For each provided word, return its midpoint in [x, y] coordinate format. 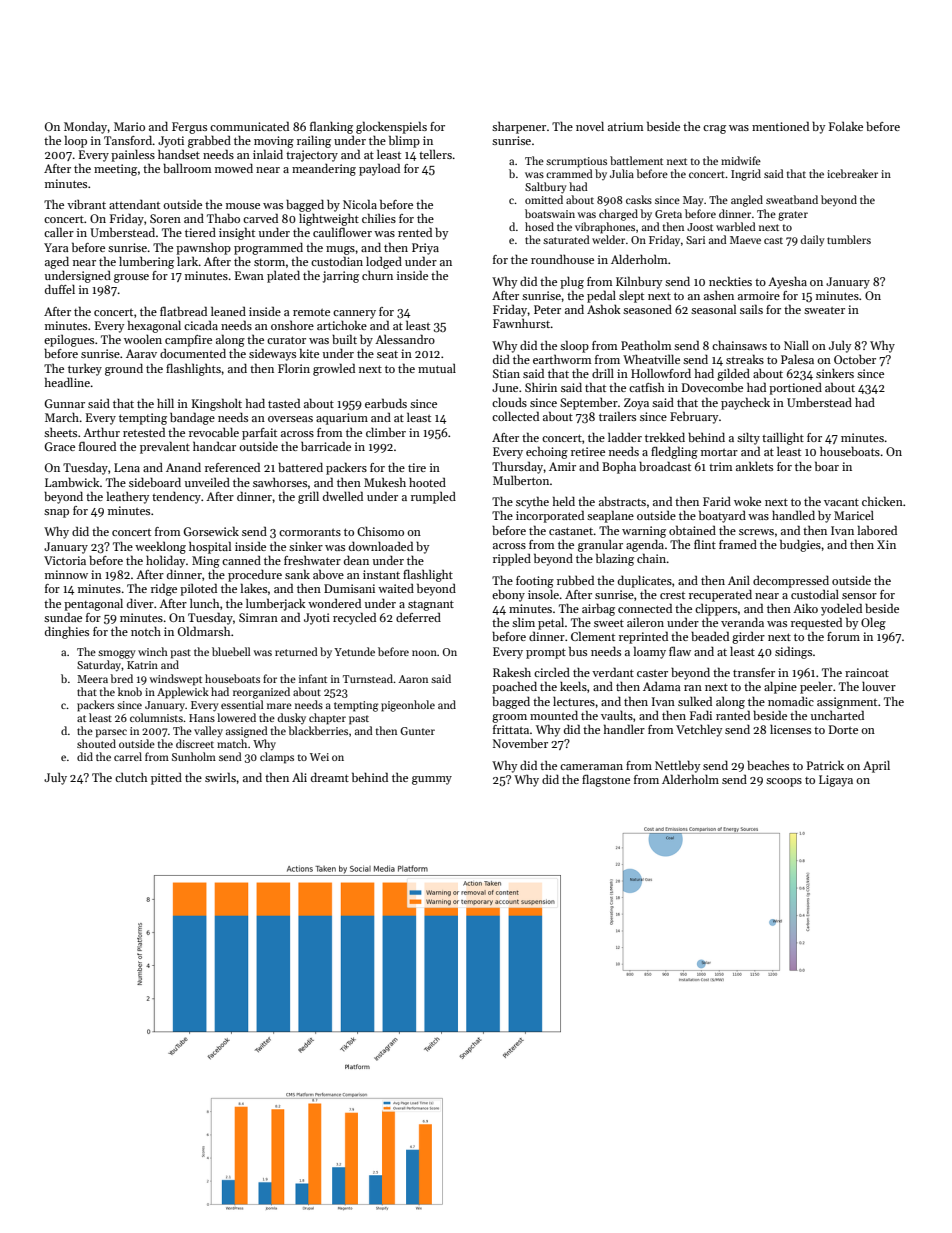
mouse [243, 206]
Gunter [417, 731]
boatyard [722, 516]
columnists [156, 717]
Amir [562, 466]
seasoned [647, 309]
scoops [784, 782]
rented [415, 232]
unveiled [207, 482]
